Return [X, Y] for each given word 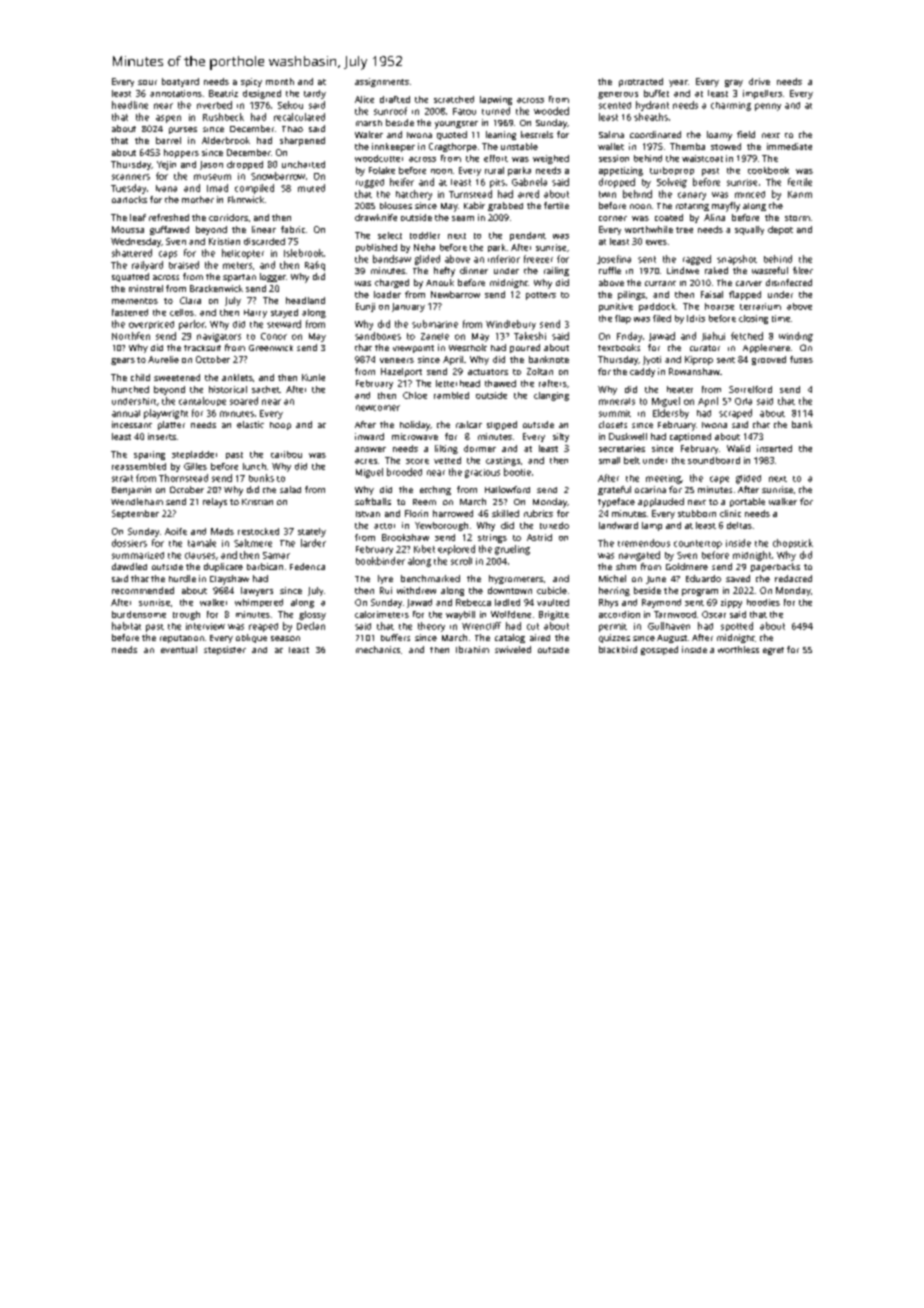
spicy [251, 82]
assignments [382, 82]
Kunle [313, 377]
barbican [265, 566]
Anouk [440, 282]
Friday [629, 337]
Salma [611, 134]
